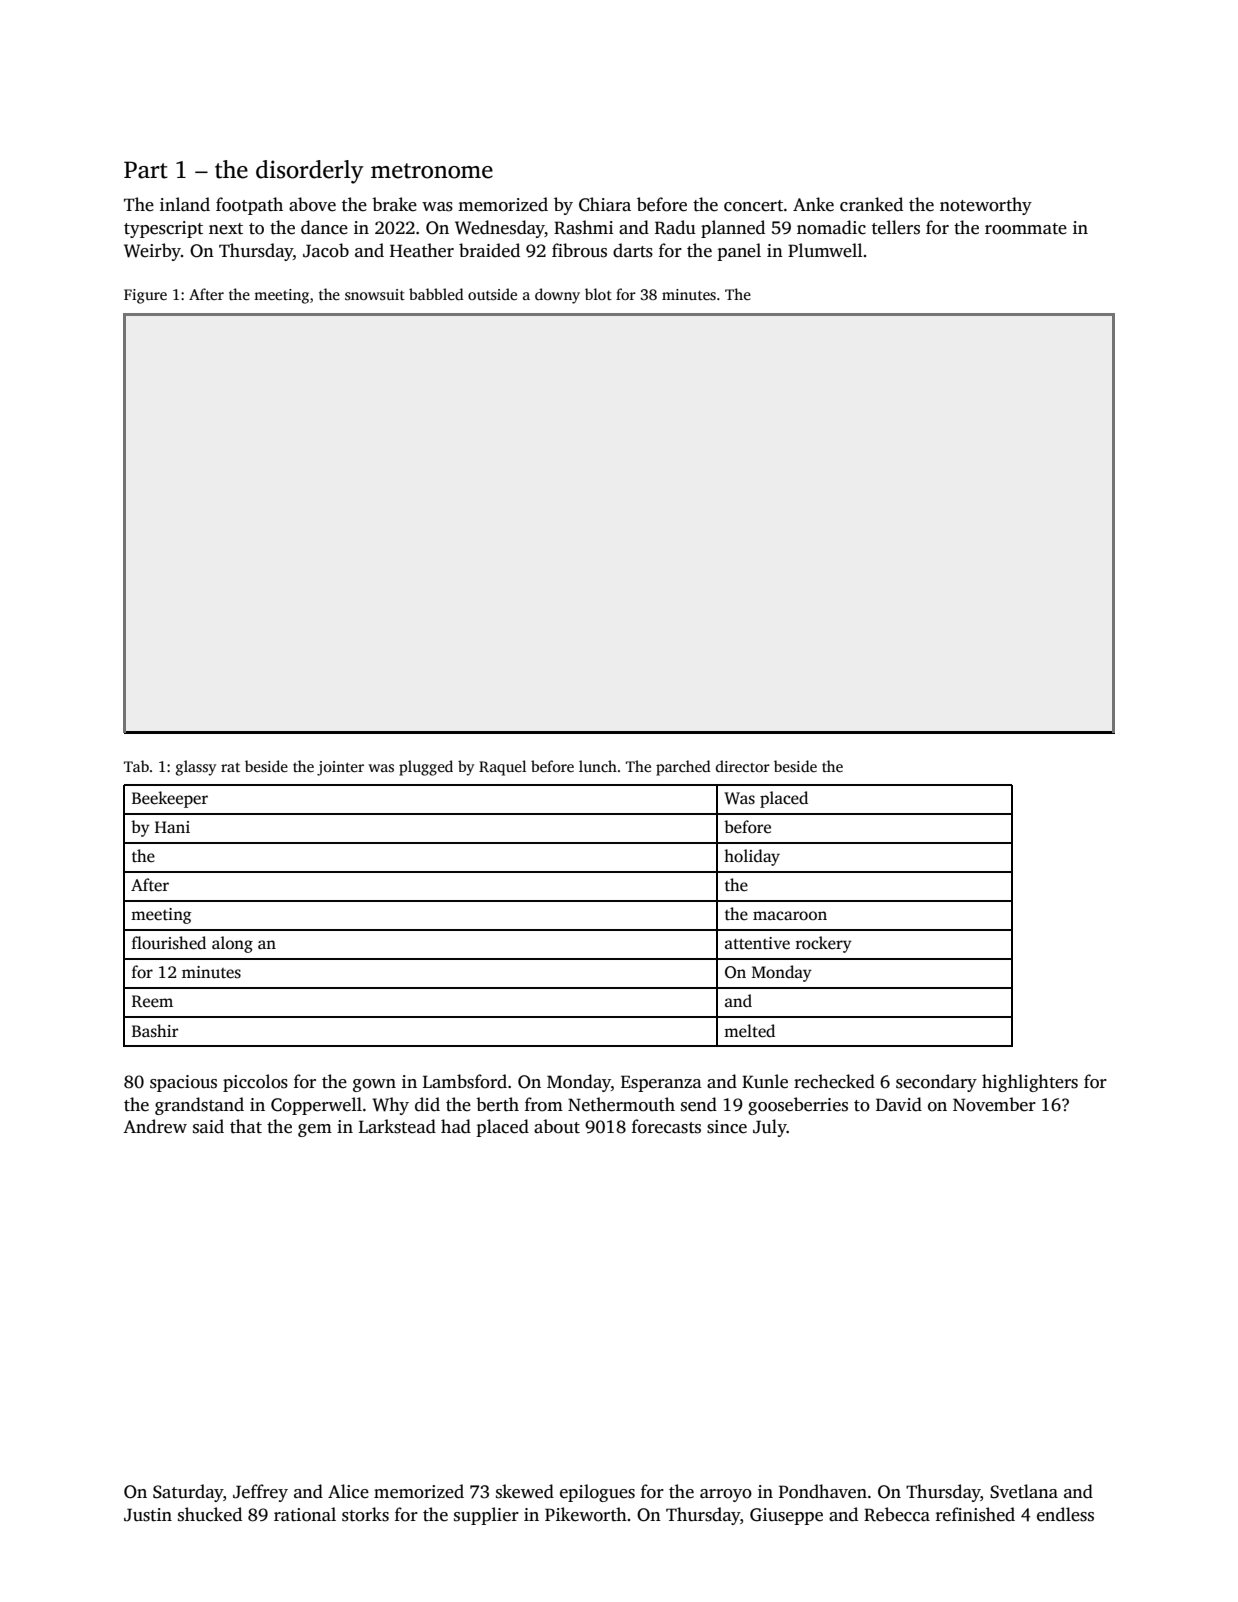 This document has width=1238, height=1602. I want to click on along, so click(232, 944).
